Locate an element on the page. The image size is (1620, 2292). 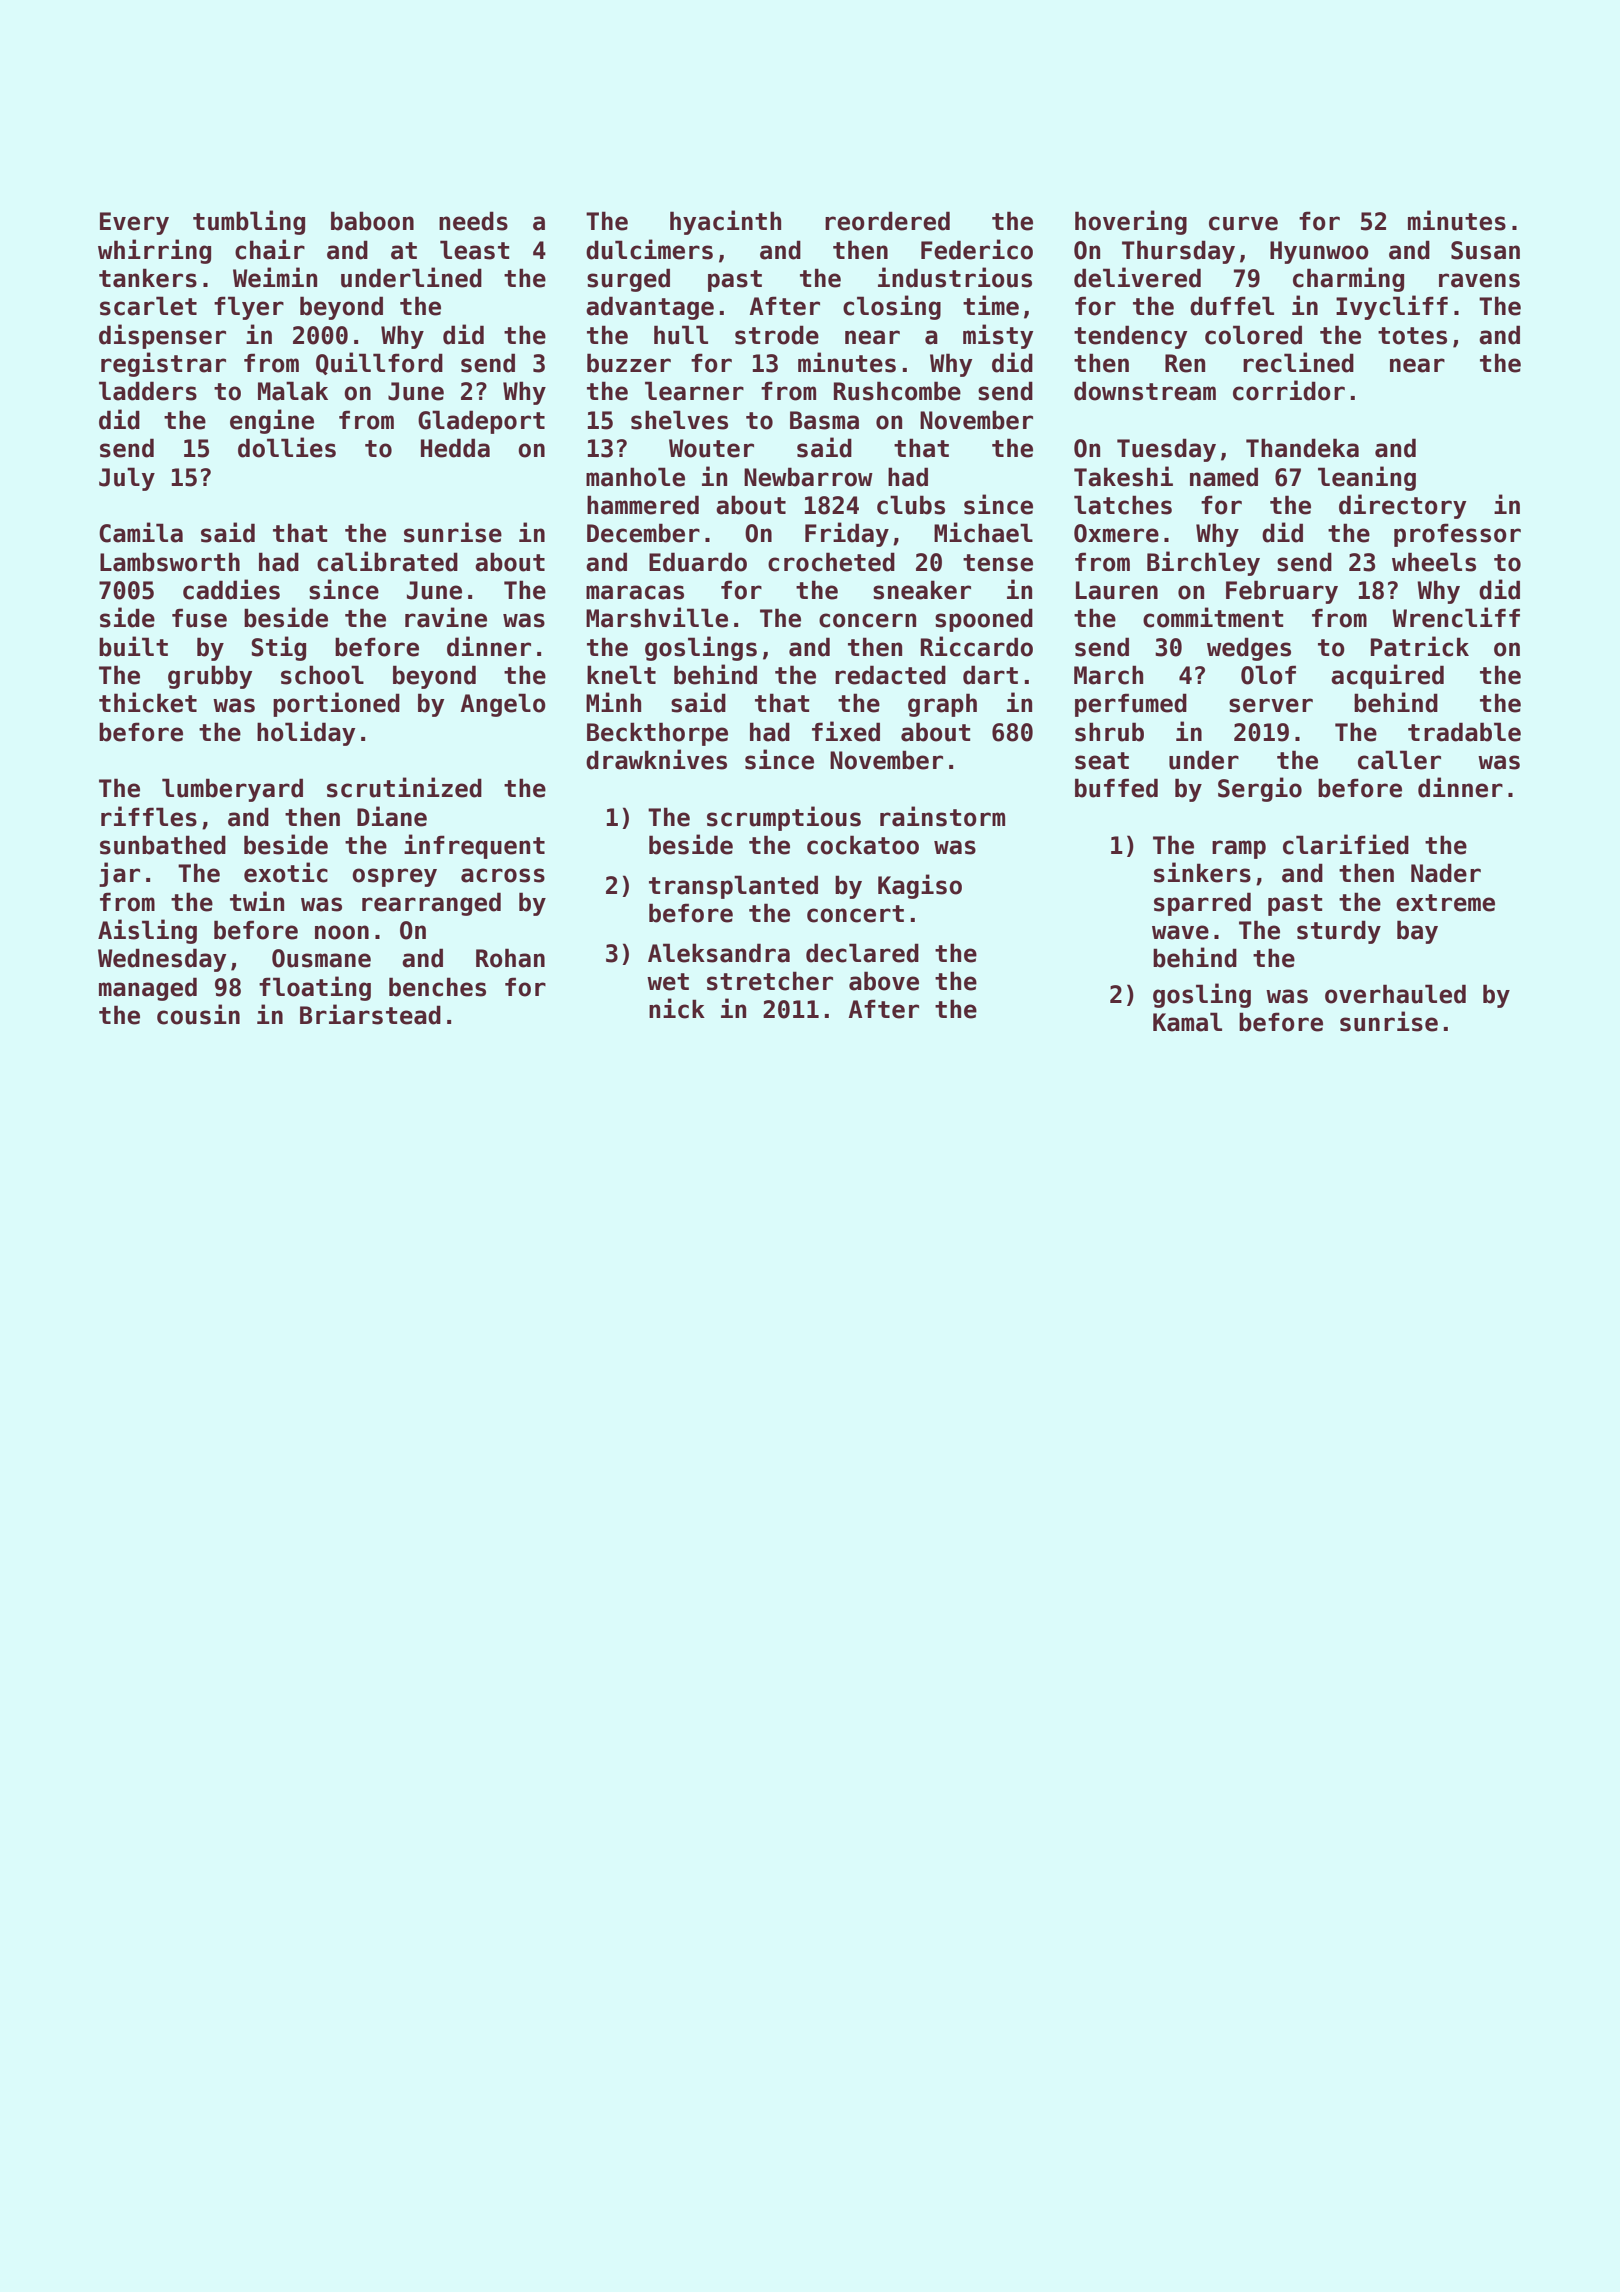
riffles is located at coordinates (149, 816).
